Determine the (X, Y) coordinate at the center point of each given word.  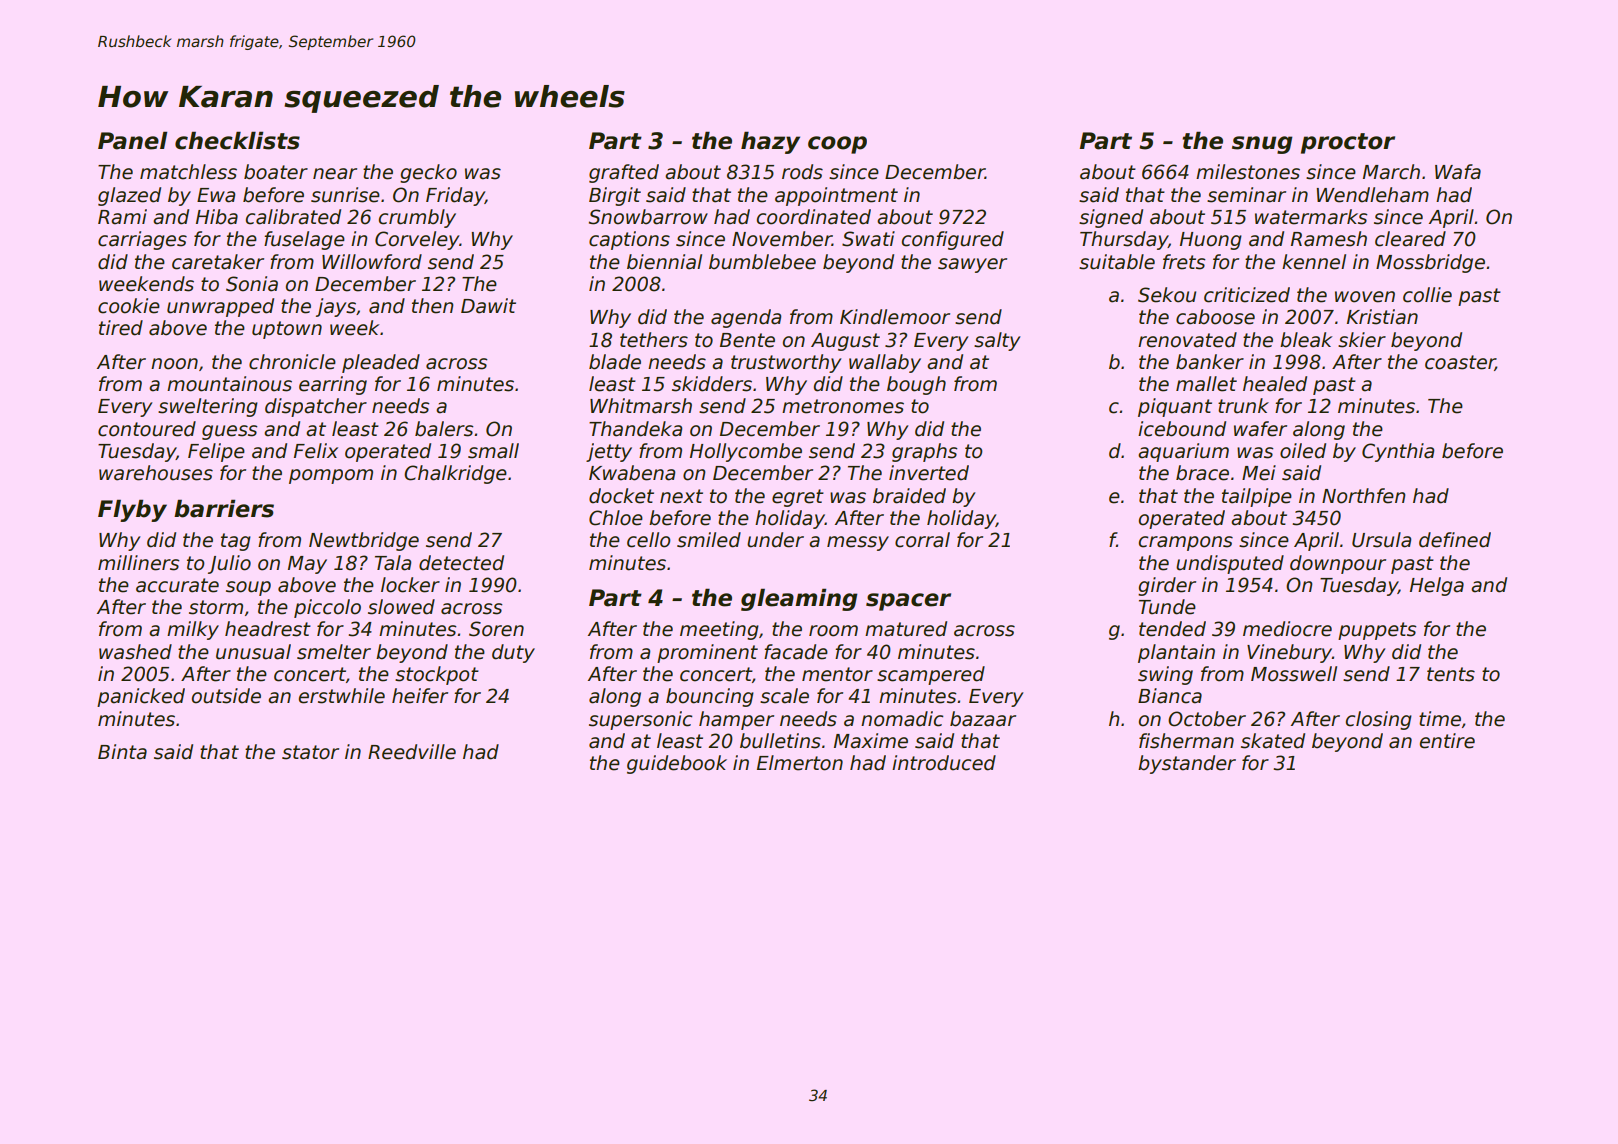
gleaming (799, 599)
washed (135, 652)
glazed (129, 196)
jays (336, 307)
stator (310, 752)
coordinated (814, 217)
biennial (664, 262)
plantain (1176, 653)
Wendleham (1372, 195)
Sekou (1167, 295)
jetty (609, 452)
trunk (1243, 406)
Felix (316, 451)
